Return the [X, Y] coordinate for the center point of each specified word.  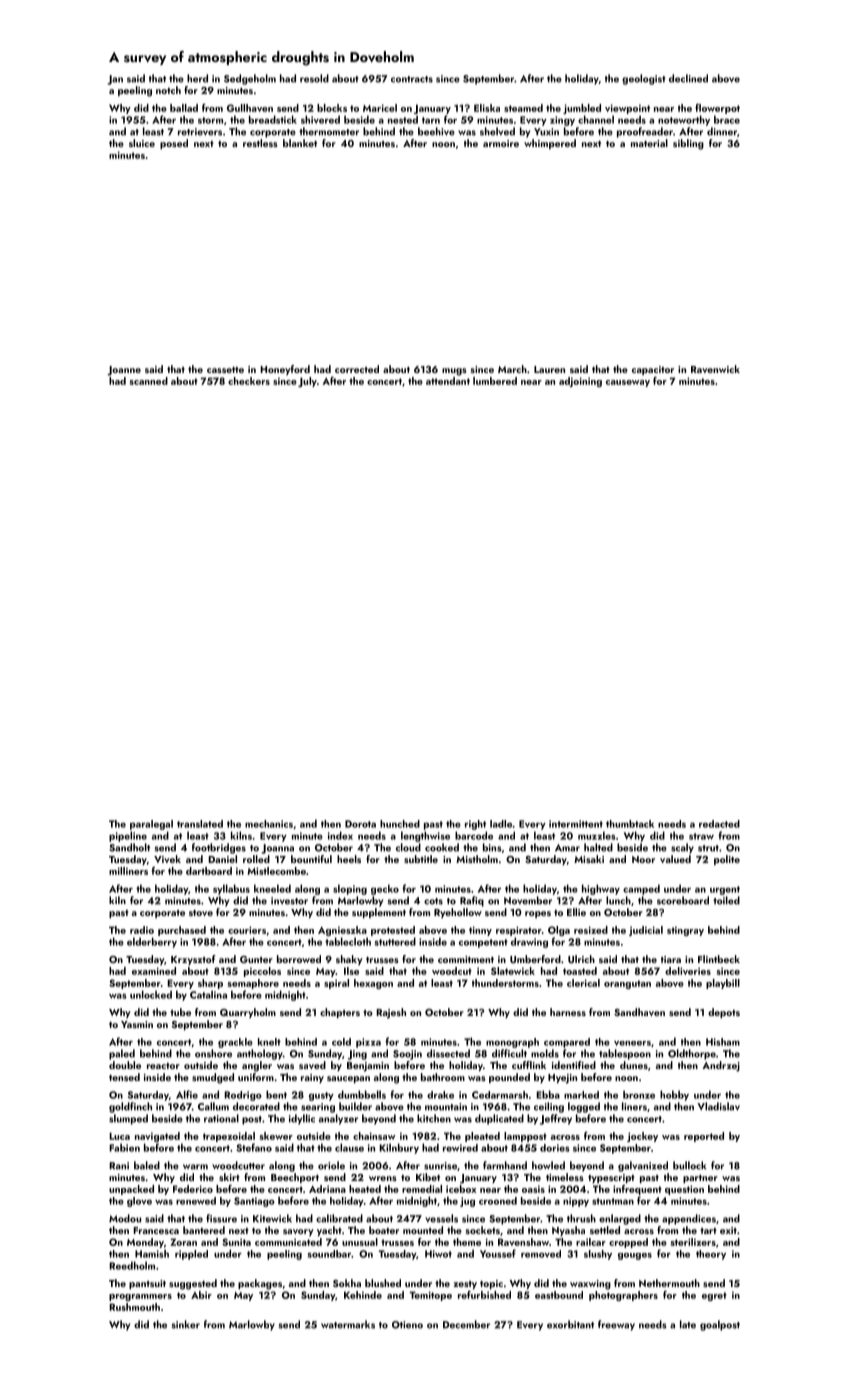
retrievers [200, 132]
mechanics [269, 824]
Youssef [498, 1253]
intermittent [576, 824]
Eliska [487, 108]
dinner [722, 131]
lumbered [495, 381]
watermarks [348, 1324]
